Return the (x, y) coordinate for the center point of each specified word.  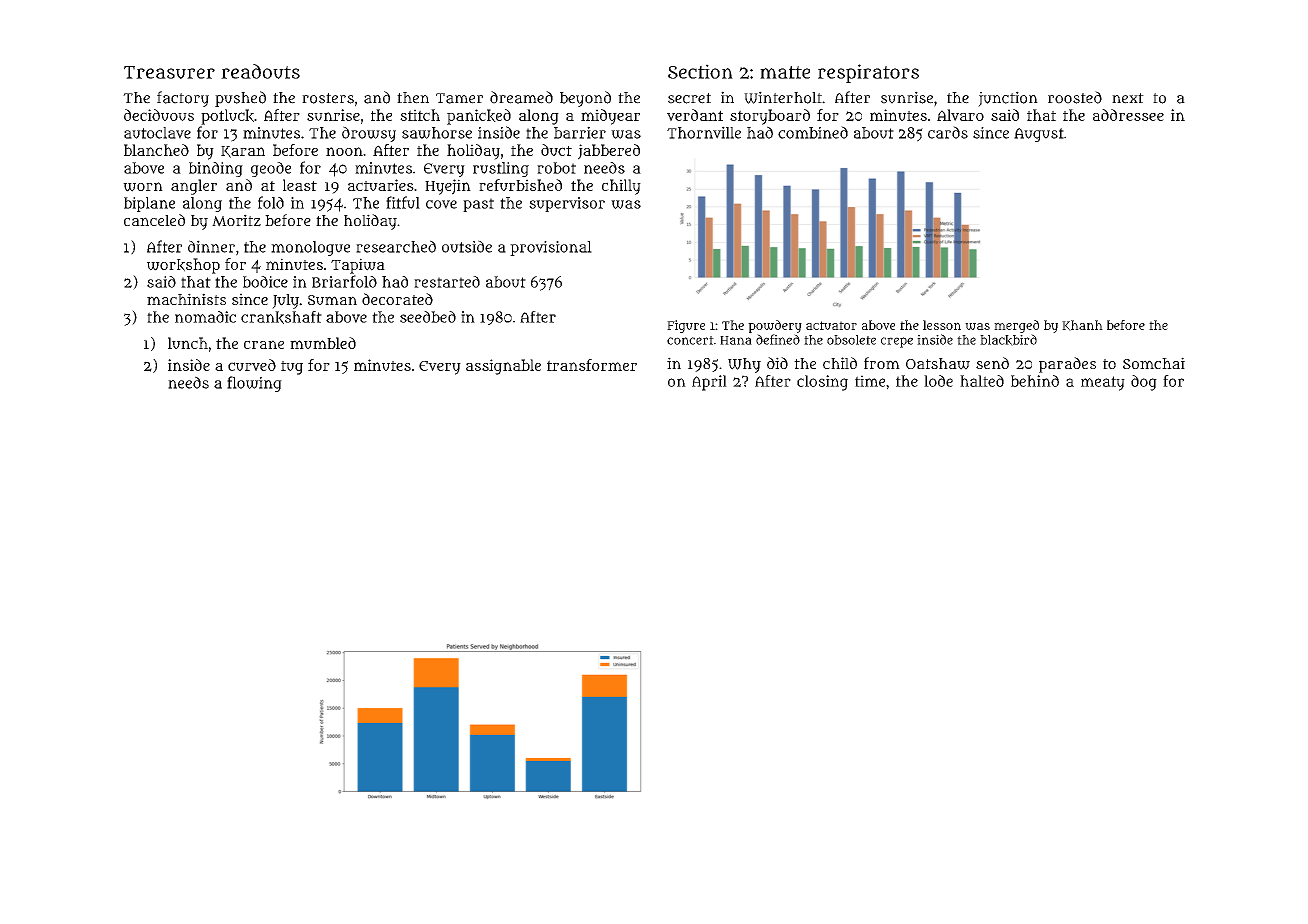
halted (982, 381)
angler (194, 187)
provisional (551, 248)
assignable (503, 367)
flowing (254, 384)
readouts (260, 71)
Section (700, 71)
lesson (942, 325)
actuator (831, 325)
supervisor (567, 204)
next (1128, 98)
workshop (183, 266)
